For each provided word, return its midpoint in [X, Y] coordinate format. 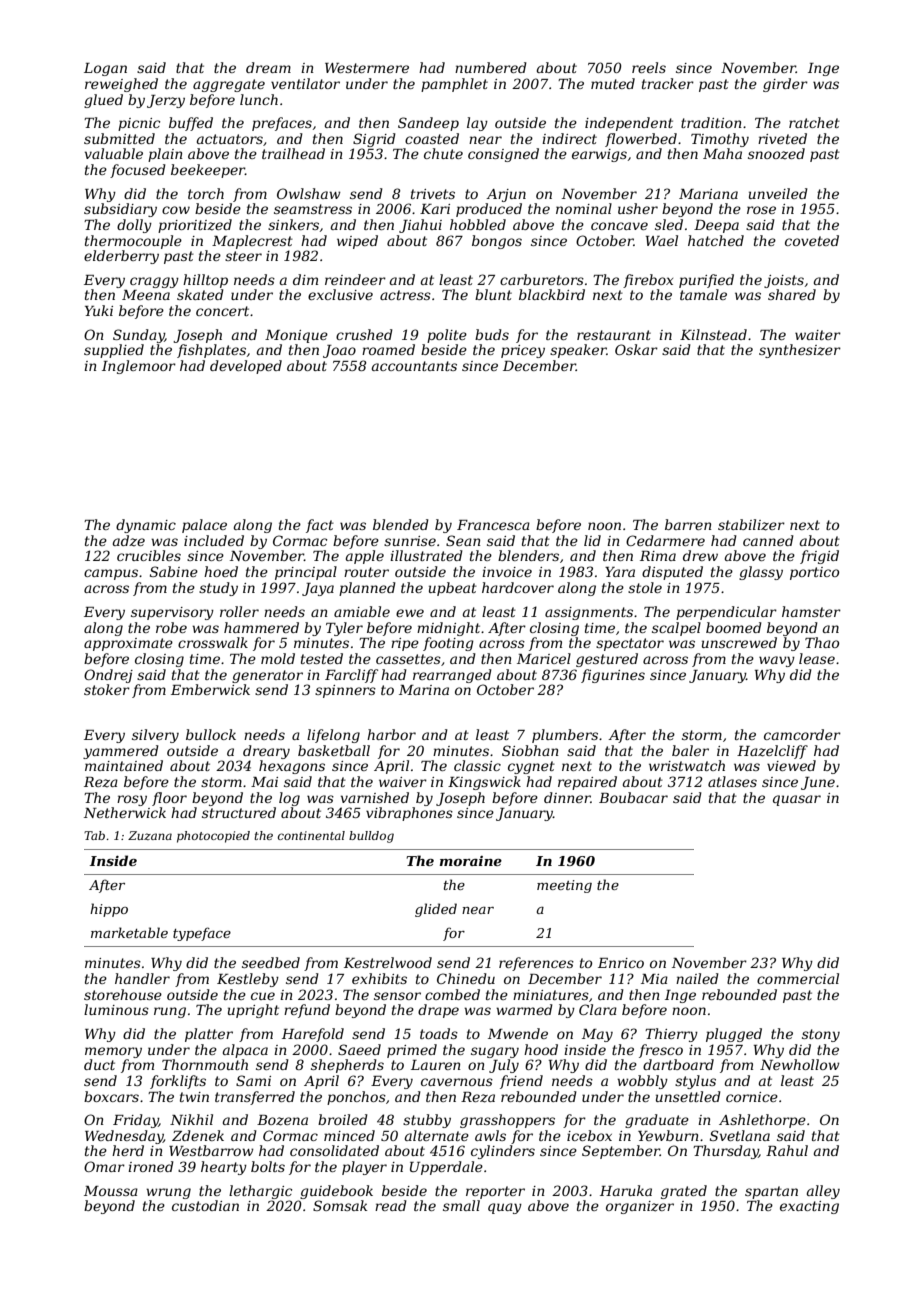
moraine [471, 861]
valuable [114, 153]
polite [447, 336]
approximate [128, 644]
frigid [819, 557]
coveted [812, 240]
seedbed [271, 962]
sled [669, 224]
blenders [528, 555]
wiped [357, 242]
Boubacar [633, 797]
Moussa [111, 1191]
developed [246, 367]
